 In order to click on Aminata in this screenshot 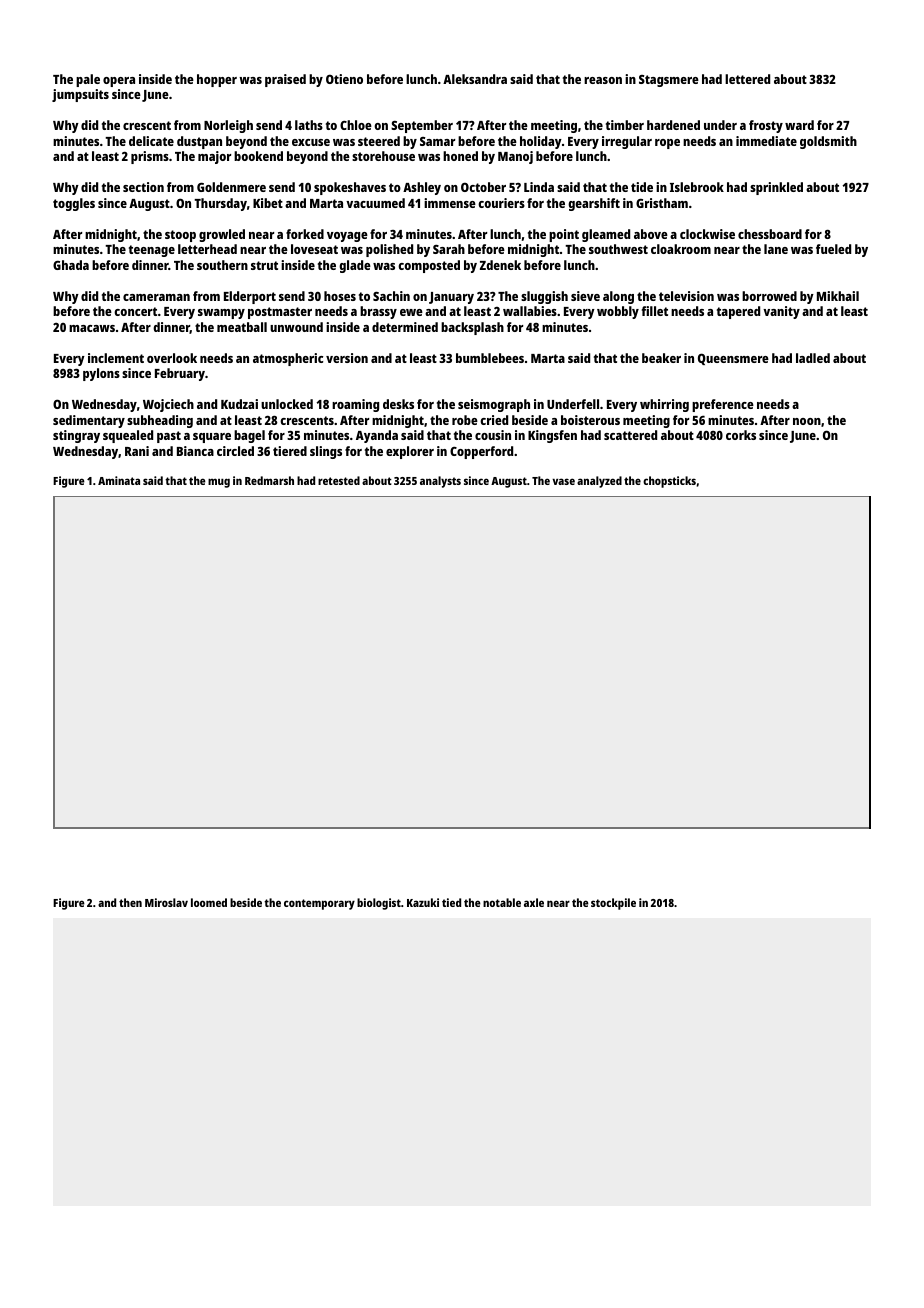, I will do `click(119, 480)`.
